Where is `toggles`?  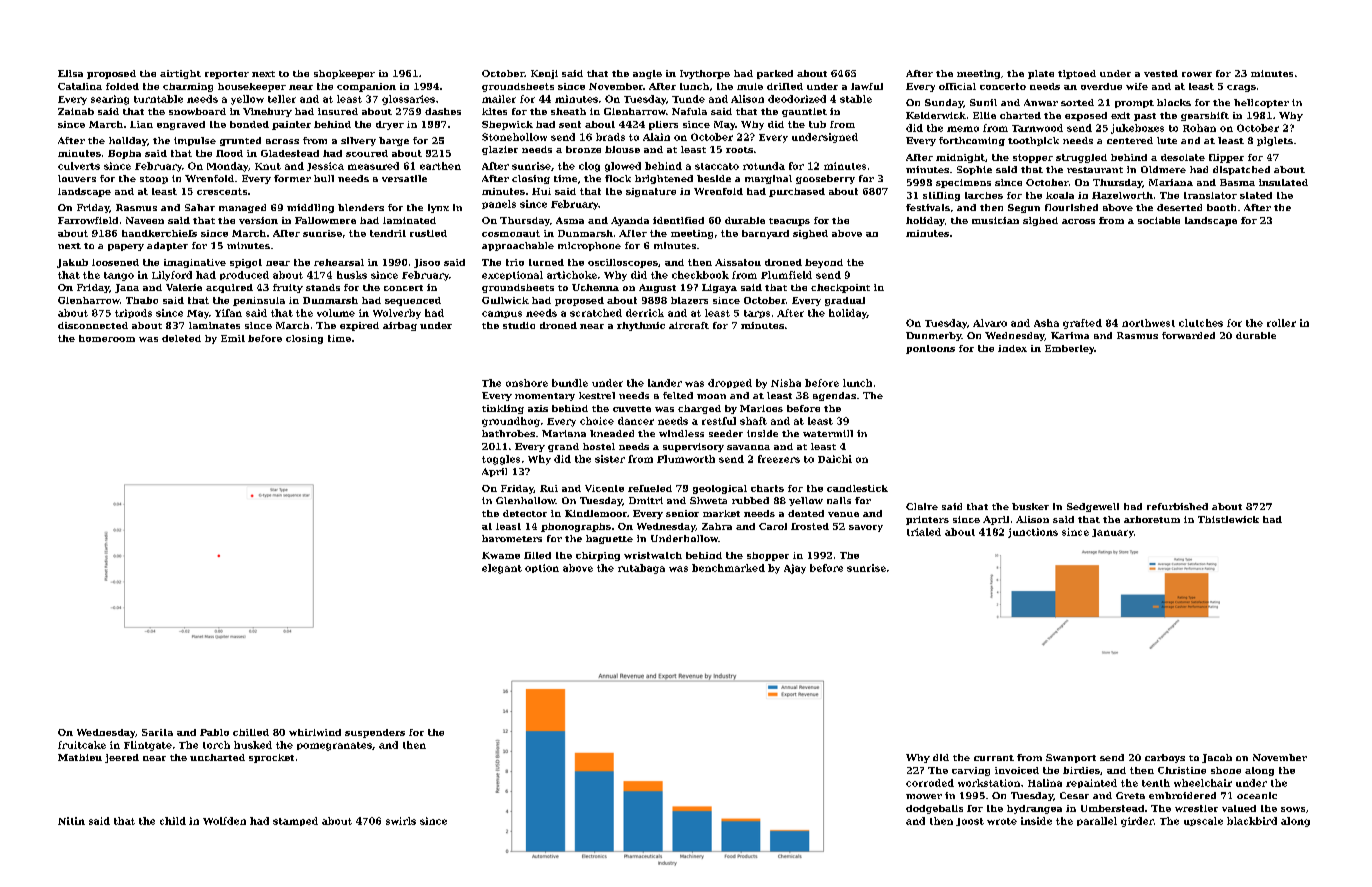 toggles is located at coordinates (501, 460).
